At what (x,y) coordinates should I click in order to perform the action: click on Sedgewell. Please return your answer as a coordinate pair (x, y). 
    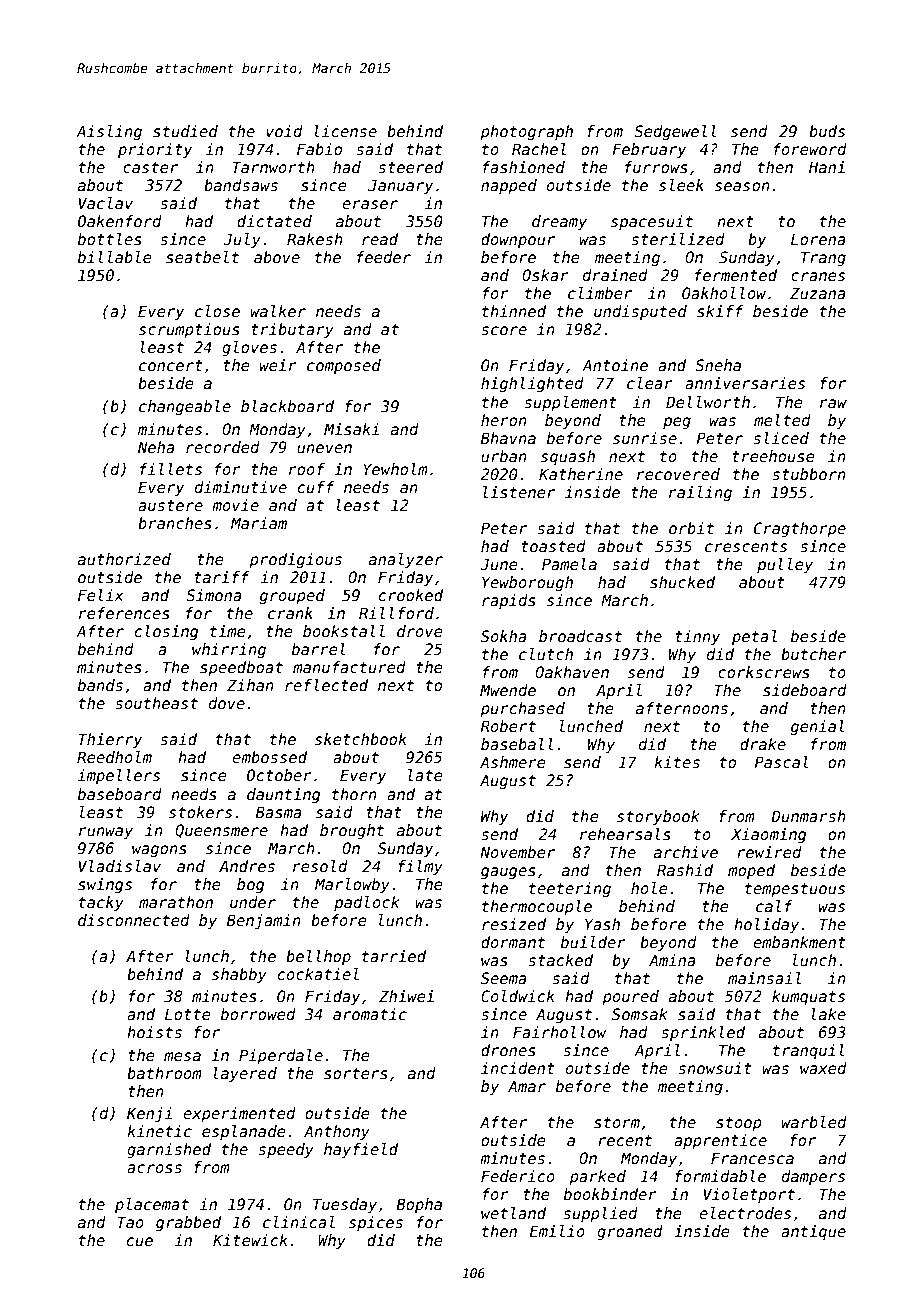
    Looking at the image, I should click on (675, 132).
